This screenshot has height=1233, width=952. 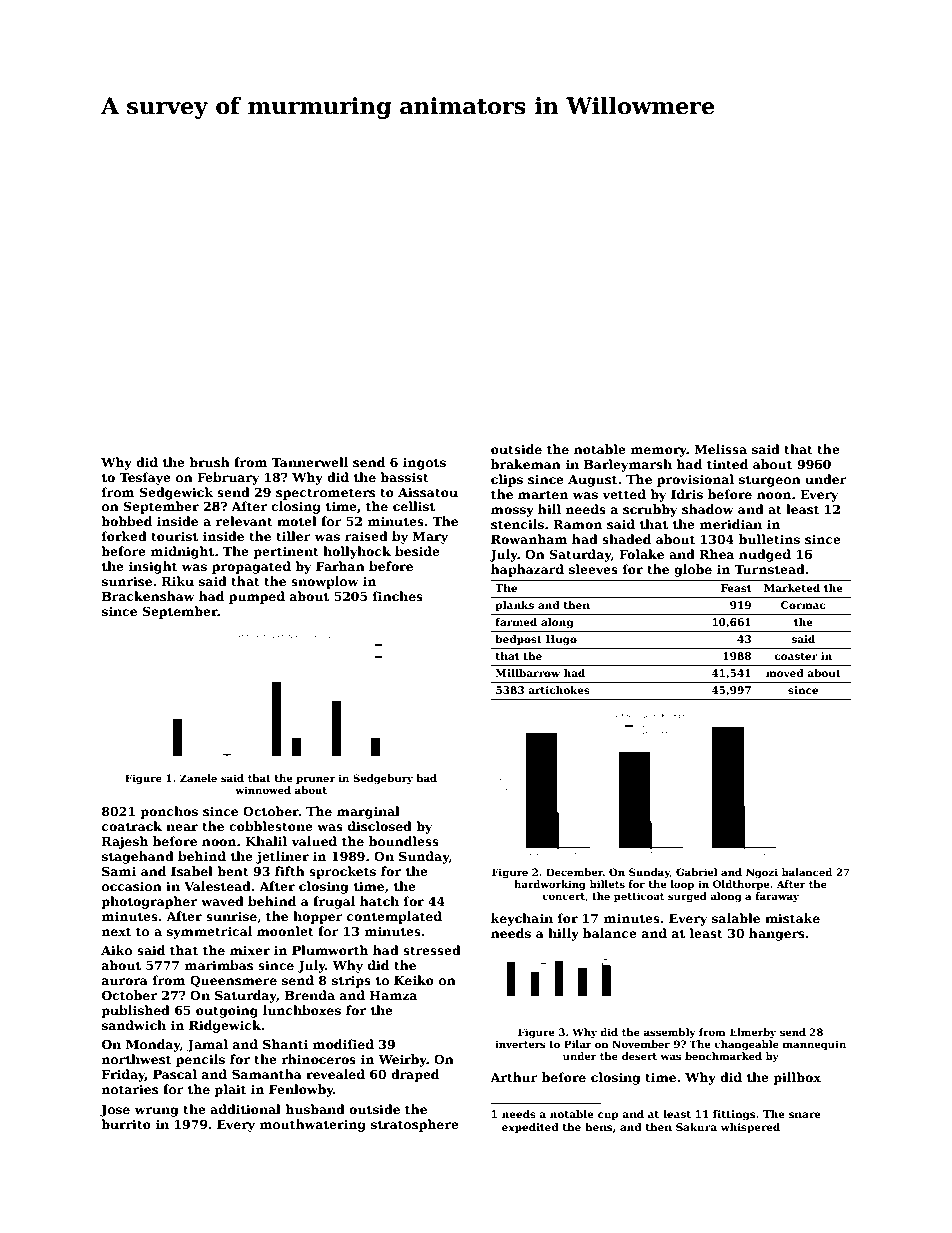 I want to click on next, so click(x=117, y=931).
